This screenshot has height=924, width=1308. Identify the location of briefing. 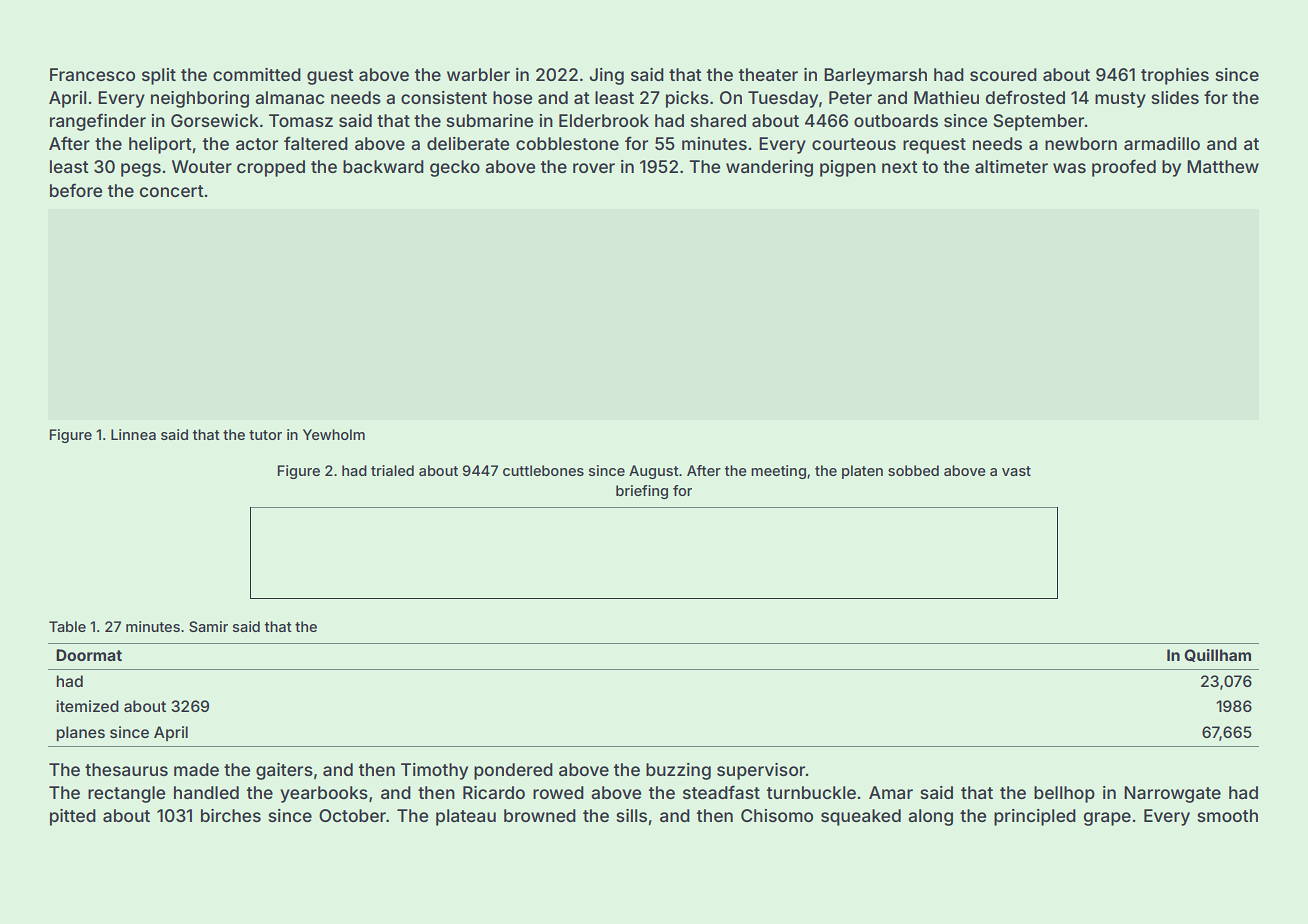
(642, 492).
